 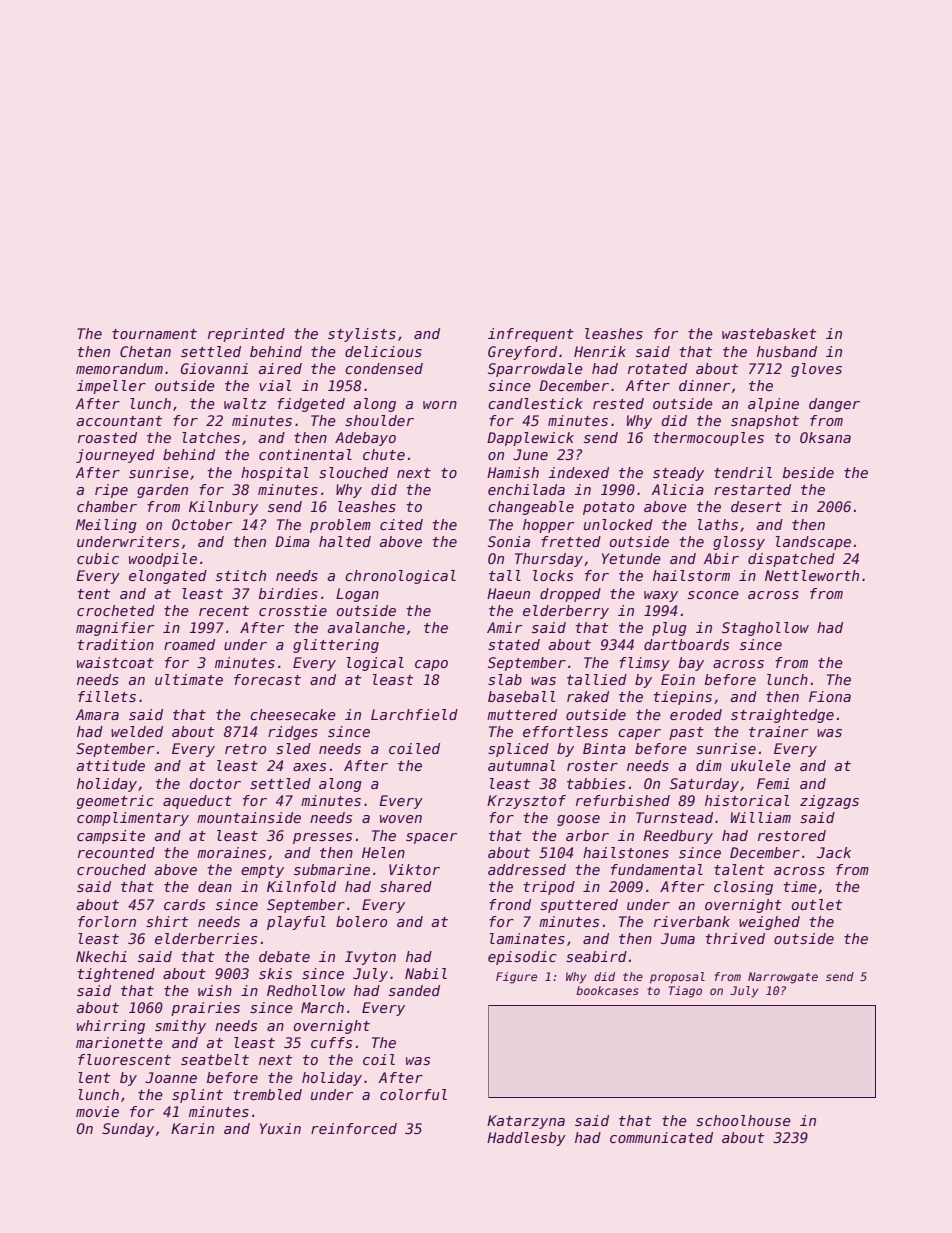 What do you see at coordinates (526, 1122) in the screenshot?
I see `Katarzyna` at bounding box center [526, 1122].
